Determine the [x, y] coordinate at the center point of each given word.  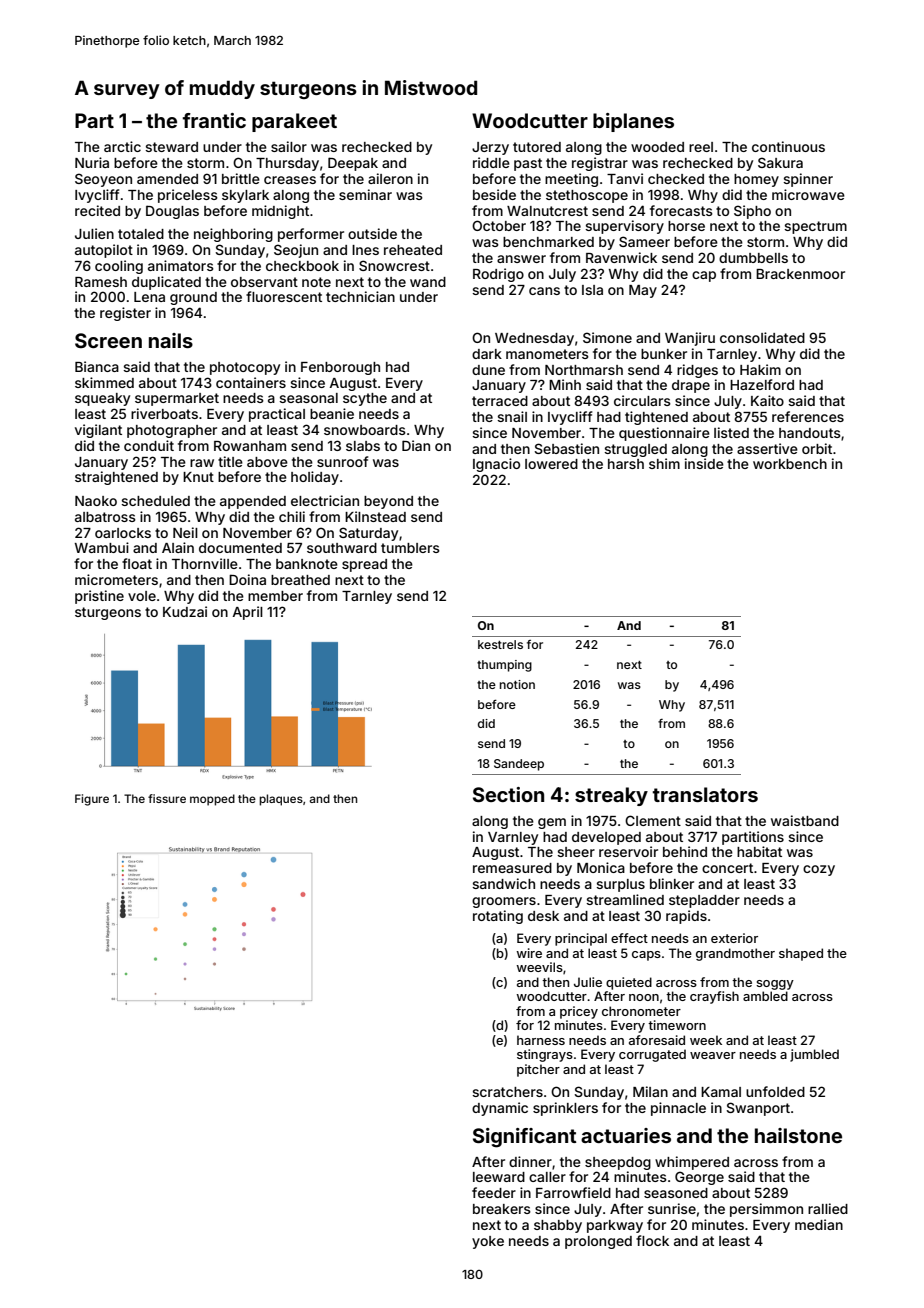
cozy [819, 870]
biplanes [633, 122]
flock [652, 1240]
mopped [212, 800]
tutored [537, 147]
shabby [558, 1226]
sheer [576, 852]
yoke [488, 1242]
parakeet [294, 122]
